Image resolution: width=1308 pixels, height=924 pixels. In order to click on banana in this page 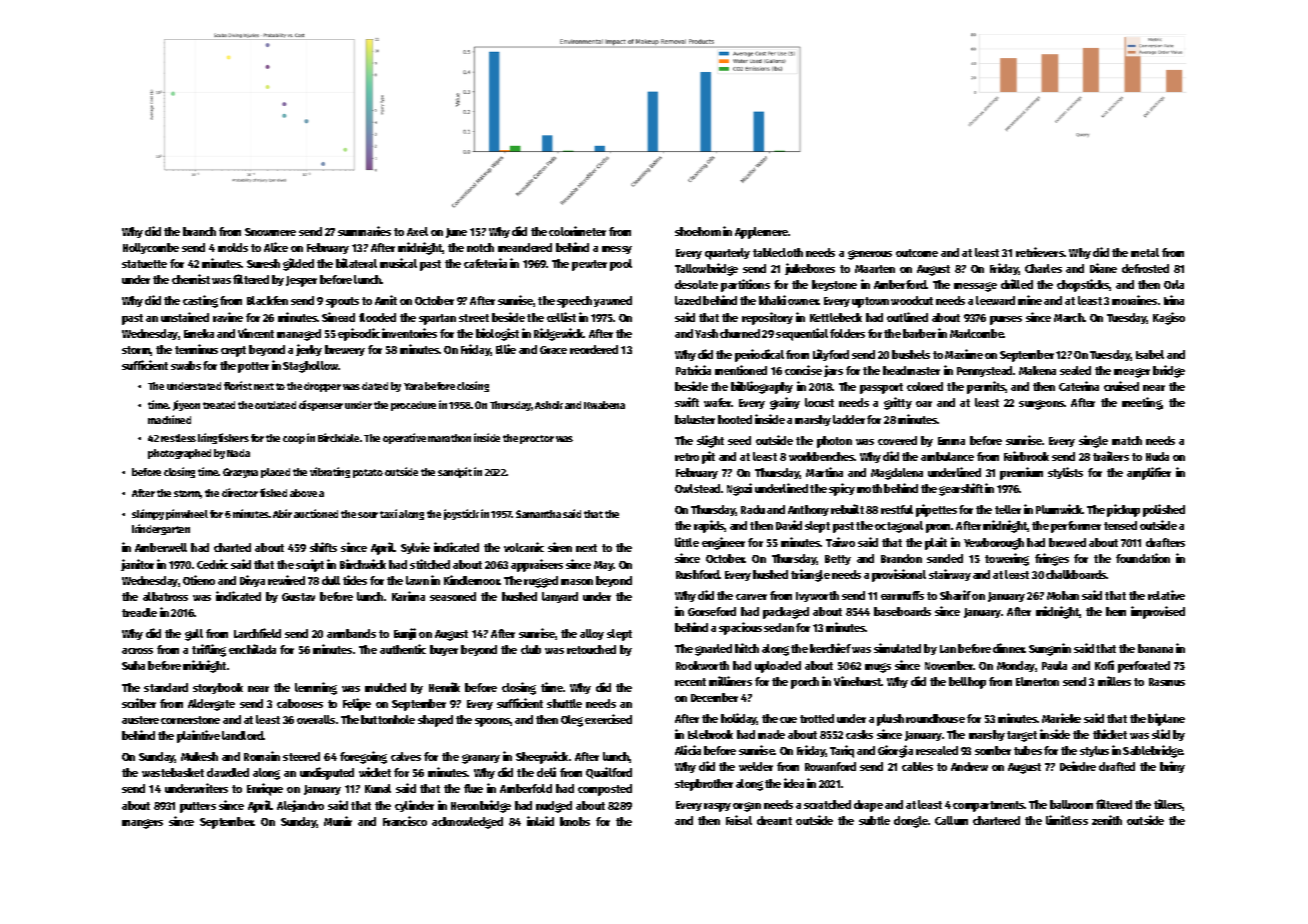, I will do `click(1155, 648)`.
